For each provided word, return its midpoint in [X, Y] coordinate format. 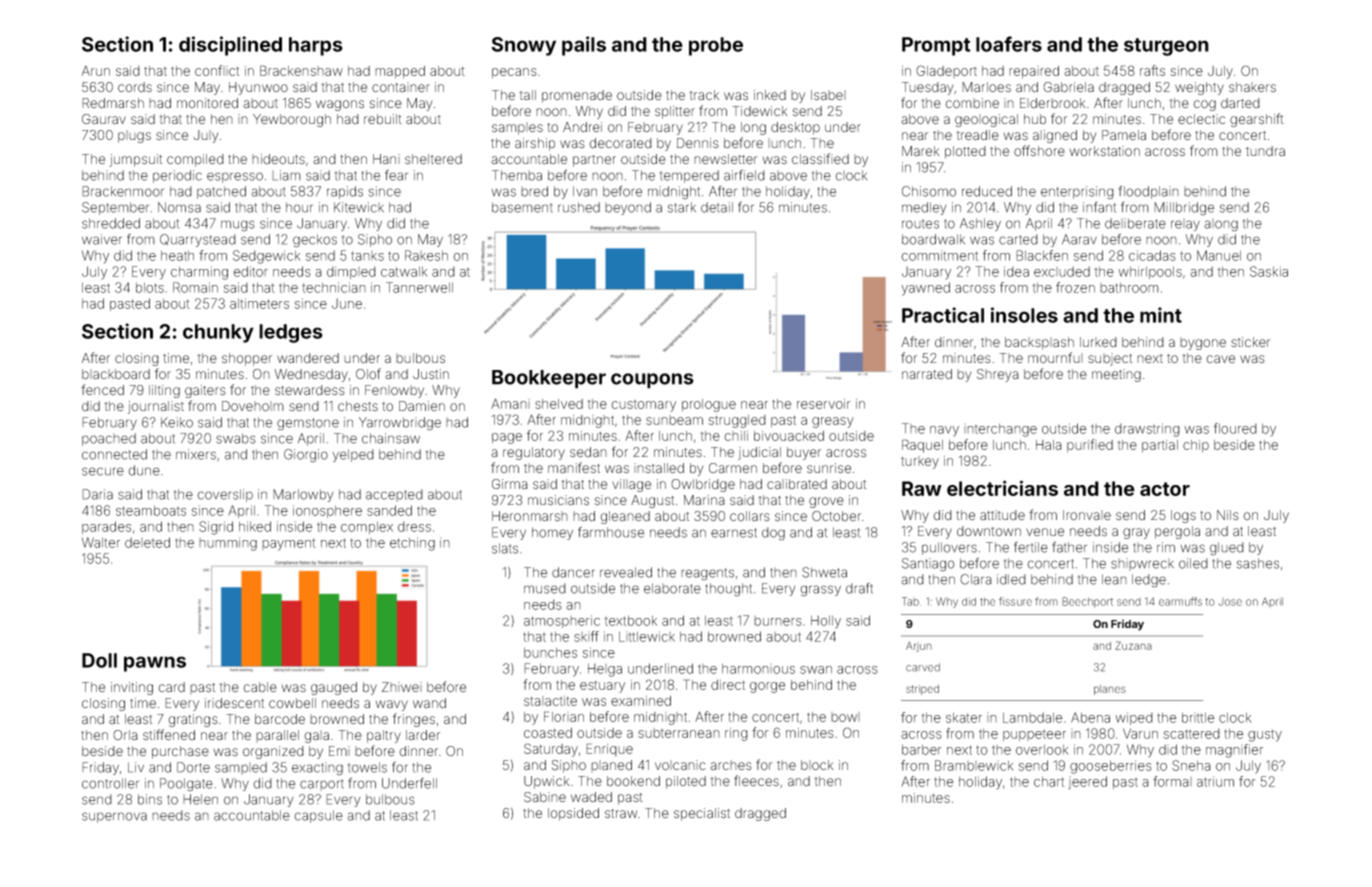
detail [717, 207]
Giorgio [306, 456]
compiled [195, 160]
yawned [925, 289]
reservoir [824, 404]
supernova [114, 817]
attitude [1002, 515]
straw [621, 814]
